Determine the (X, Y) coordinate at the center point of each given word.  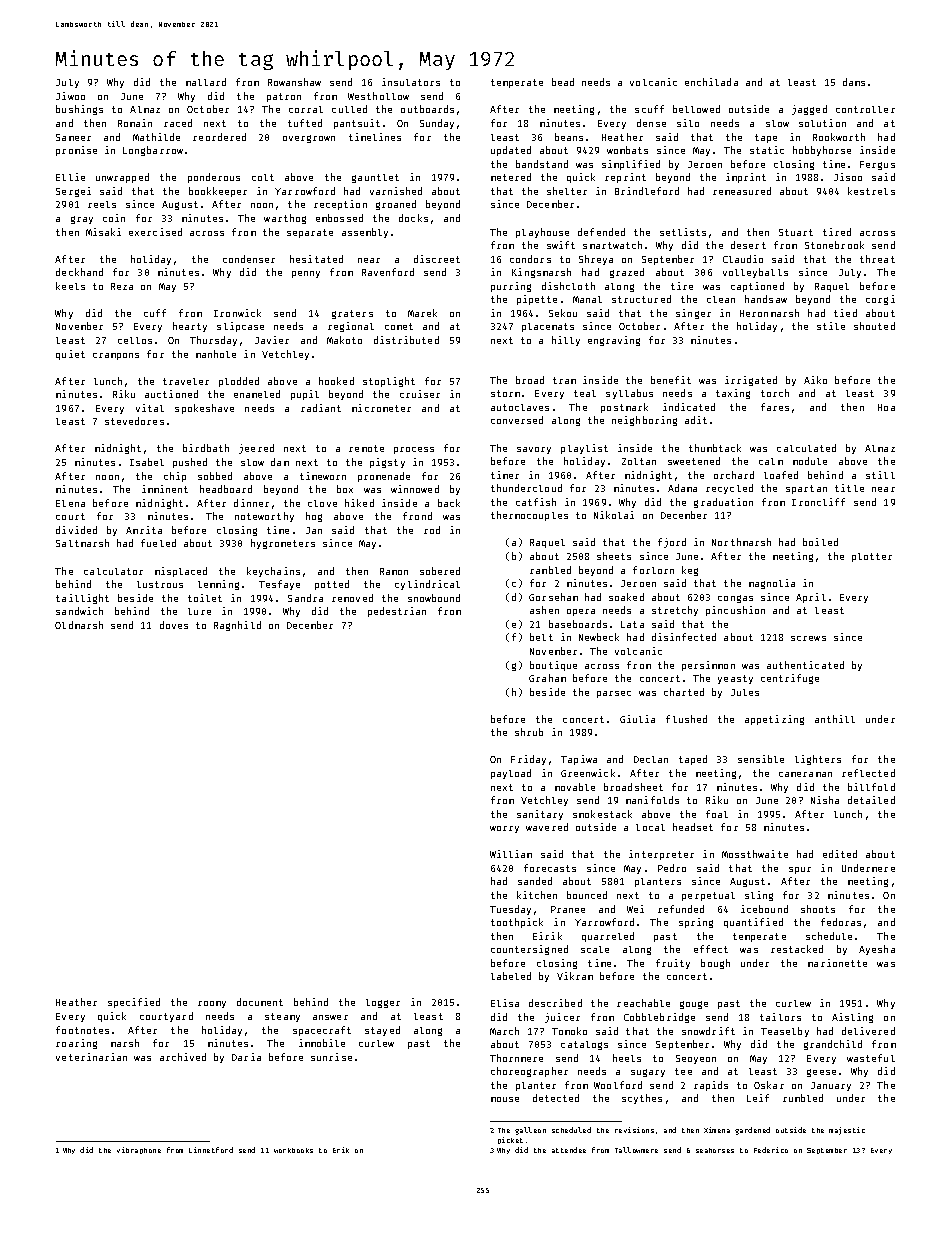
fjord (672, 543)
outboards (427, 109)
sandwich (79, 611)
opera (581, 612)
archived (183, 1057)
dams (854, 82)
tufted (305, 123)
